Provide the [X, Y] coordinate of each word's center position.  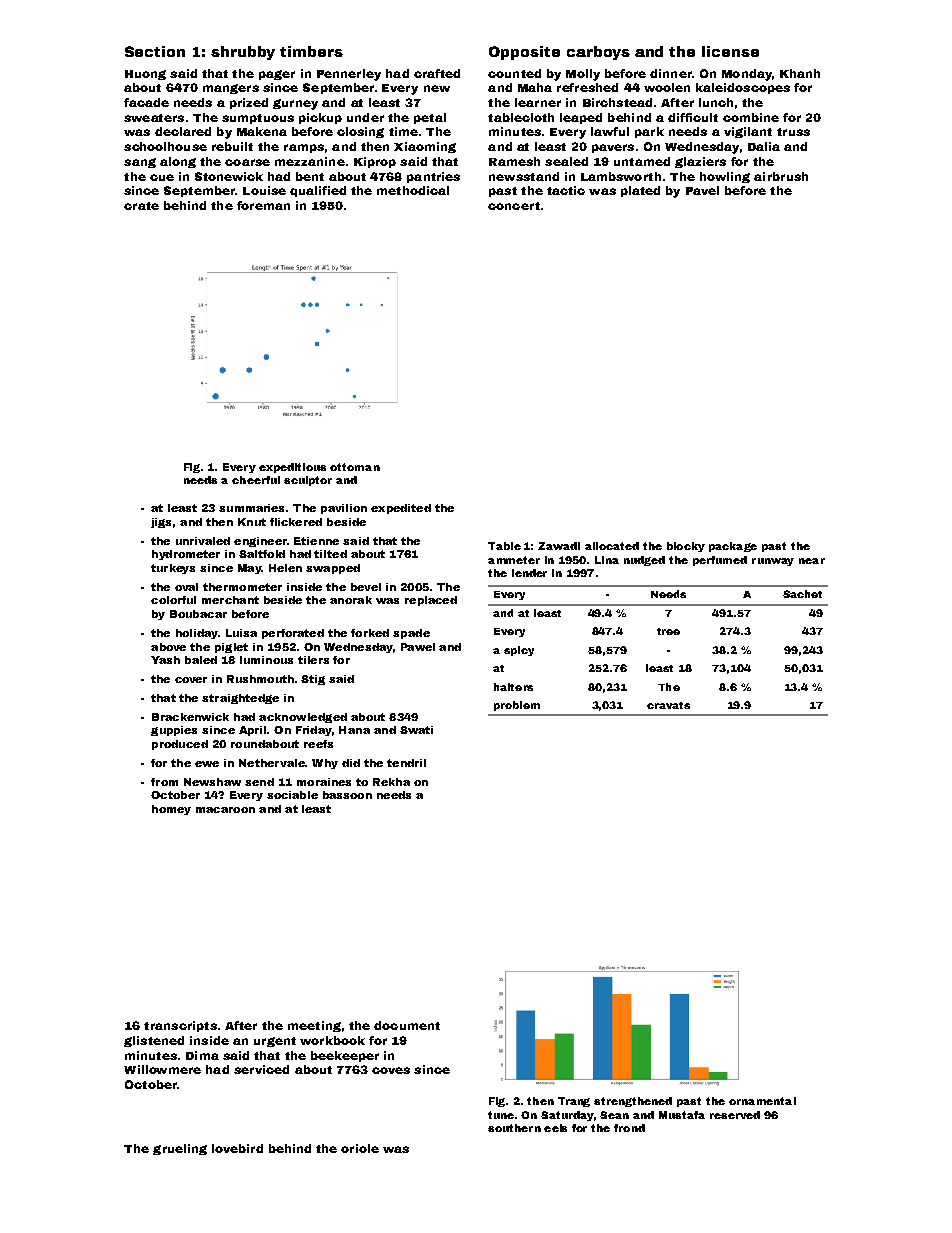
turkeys [173, 569]
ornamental [762, 1101]
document [407, 1025]
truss [793, 132]
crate [141, 206]
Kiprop [375, 162]
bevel [366, 587]
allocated [612, 546]
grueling [180, 1149]
